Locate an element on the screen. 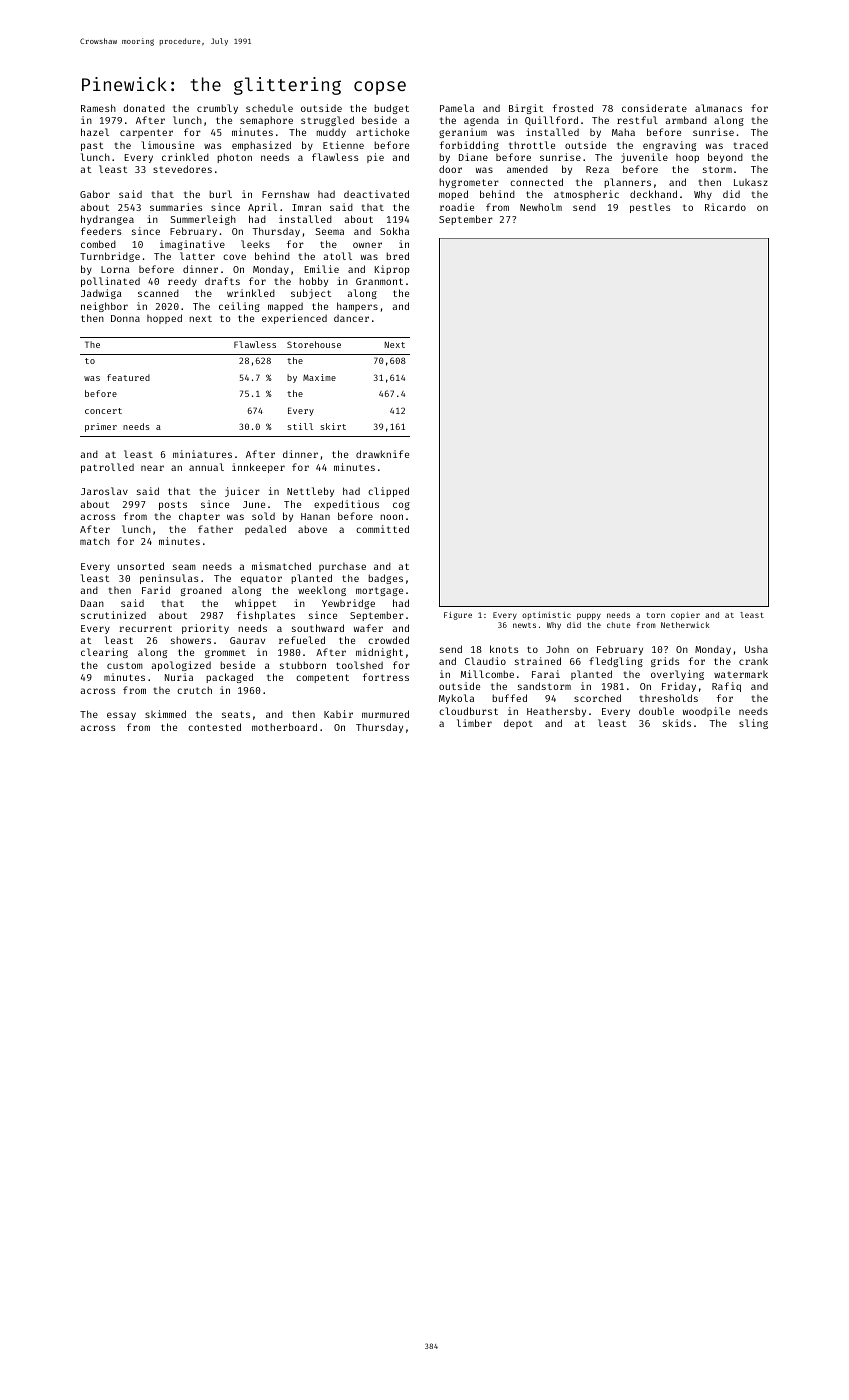 This screenshot has height=1400, width=849. Ramesh is located at coordinates (98, 108).
